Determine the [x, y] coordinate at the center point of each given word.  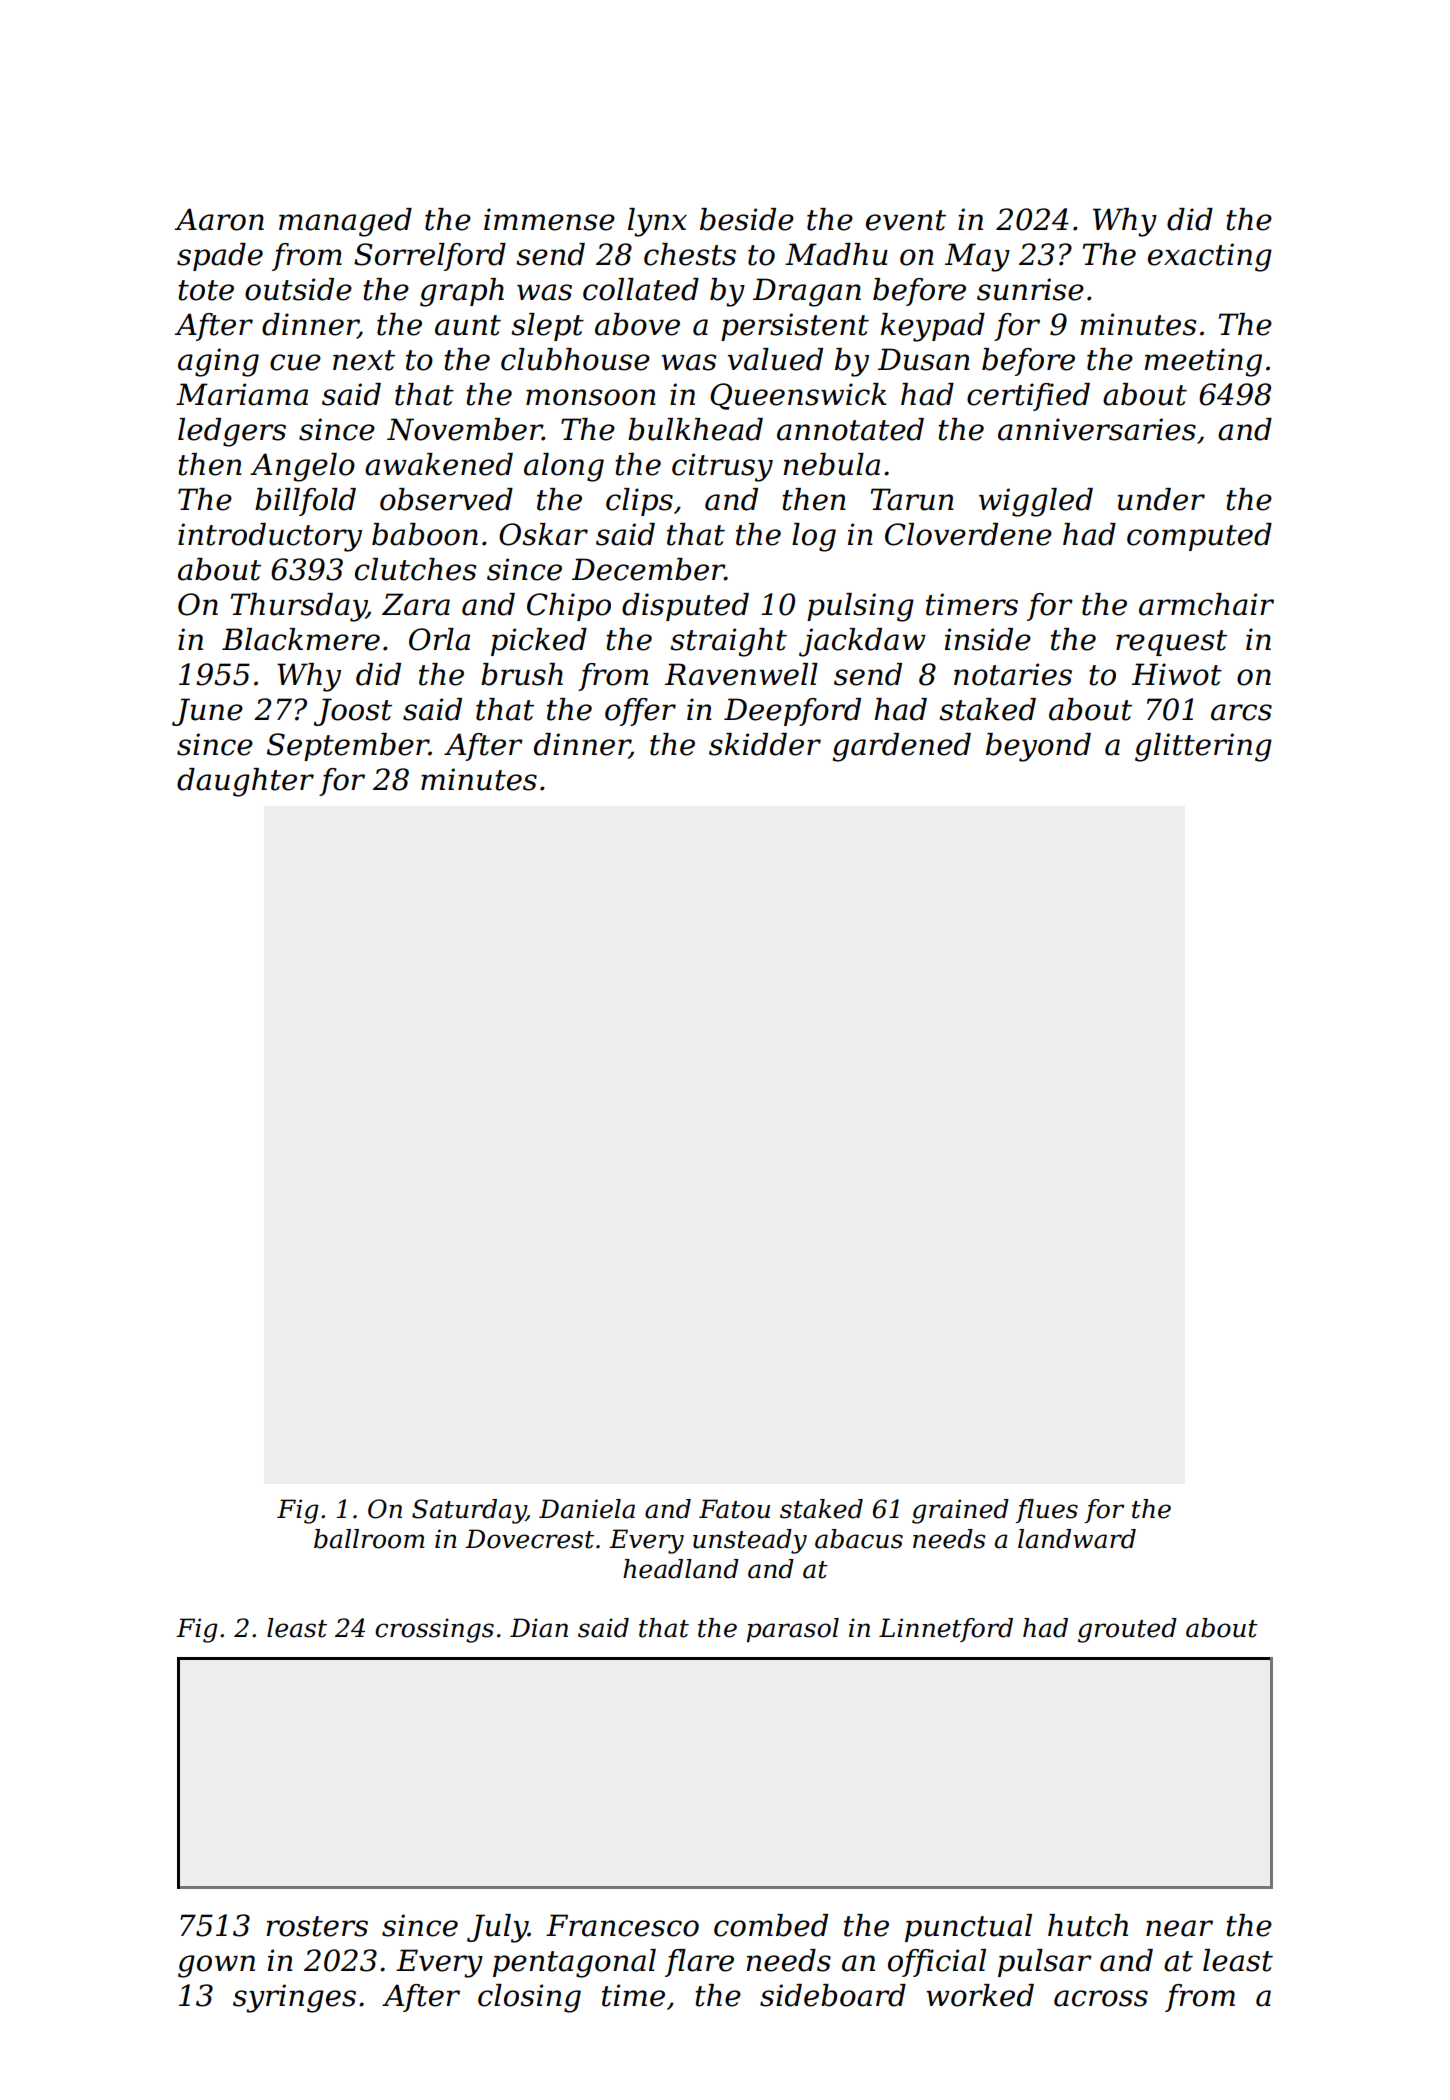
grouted [1127, 1630]
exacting [1210, 257]
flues [1047, 1511]
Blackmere [301, 639]
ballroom [369, 1539]
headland [681, 1569]
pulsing [860, 607]
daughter [245, 782]
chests [690, 254]
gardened [902, 747]
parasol [793, 1630]
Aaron [219, 219]
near [1179, 1928]
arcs [1241, 712]
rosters [317, 1926]
